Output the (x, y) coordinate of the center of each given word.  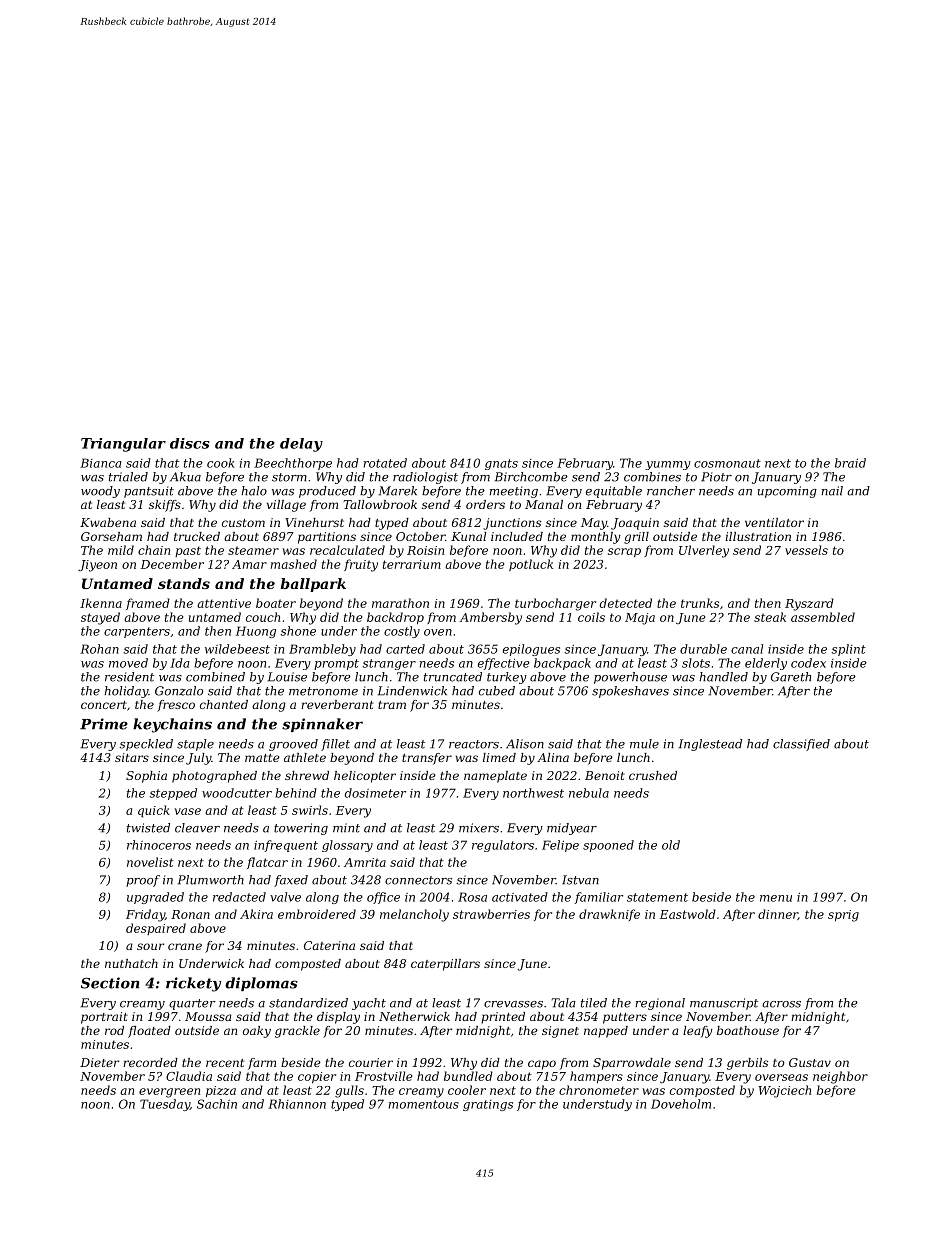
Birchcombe (531, 477)
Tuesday (165, 1105)
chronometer (599, 1090)
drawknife (609, 915)
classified (801, 745)
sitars (132, 757)
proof (143, 881)
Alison (525, 744)
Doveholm (681, 1104)
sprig (843, 916)
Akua (185, 477)
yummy (668, 465)
